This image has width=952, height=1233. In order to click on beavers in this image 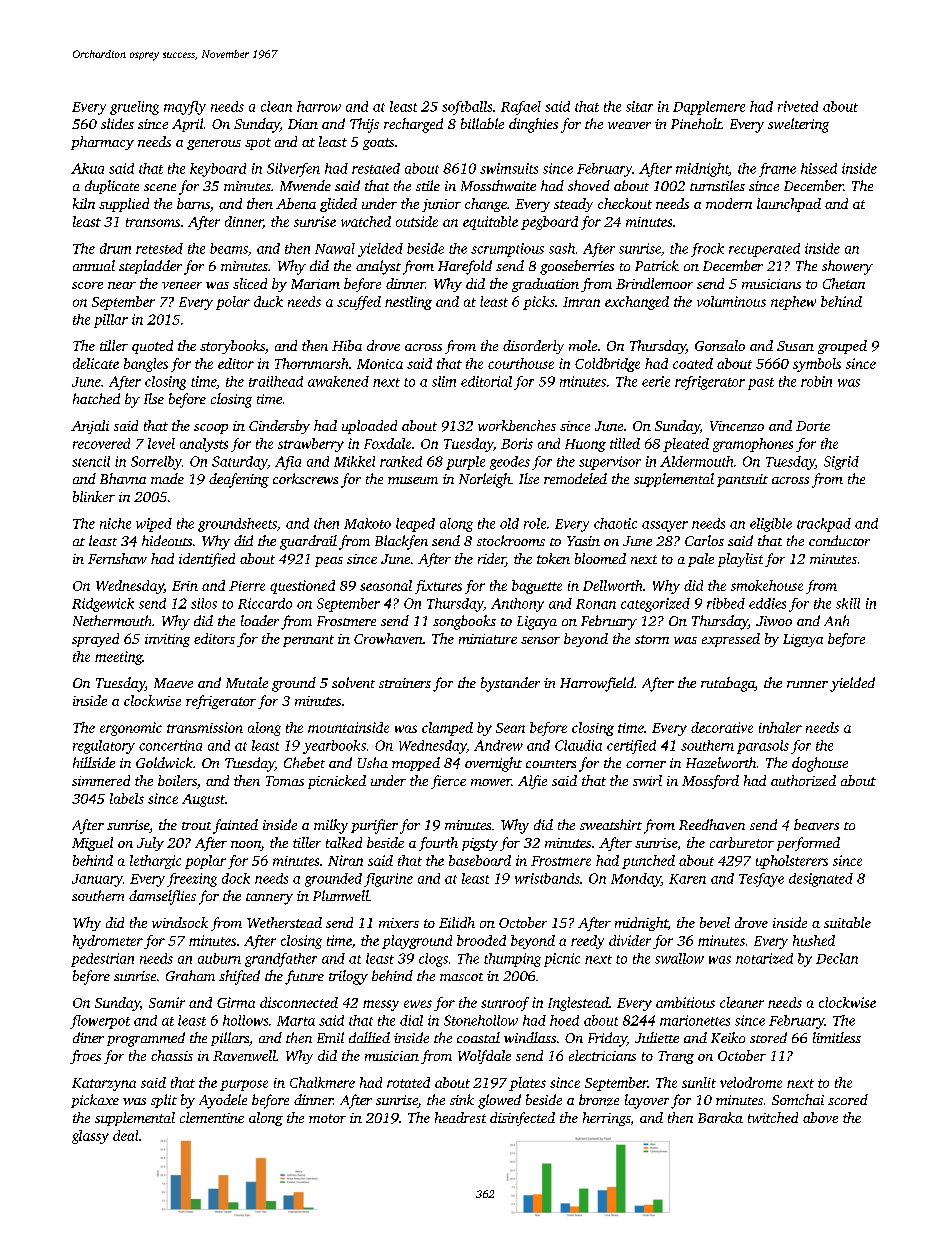, I will do `click(816, 824)`.
